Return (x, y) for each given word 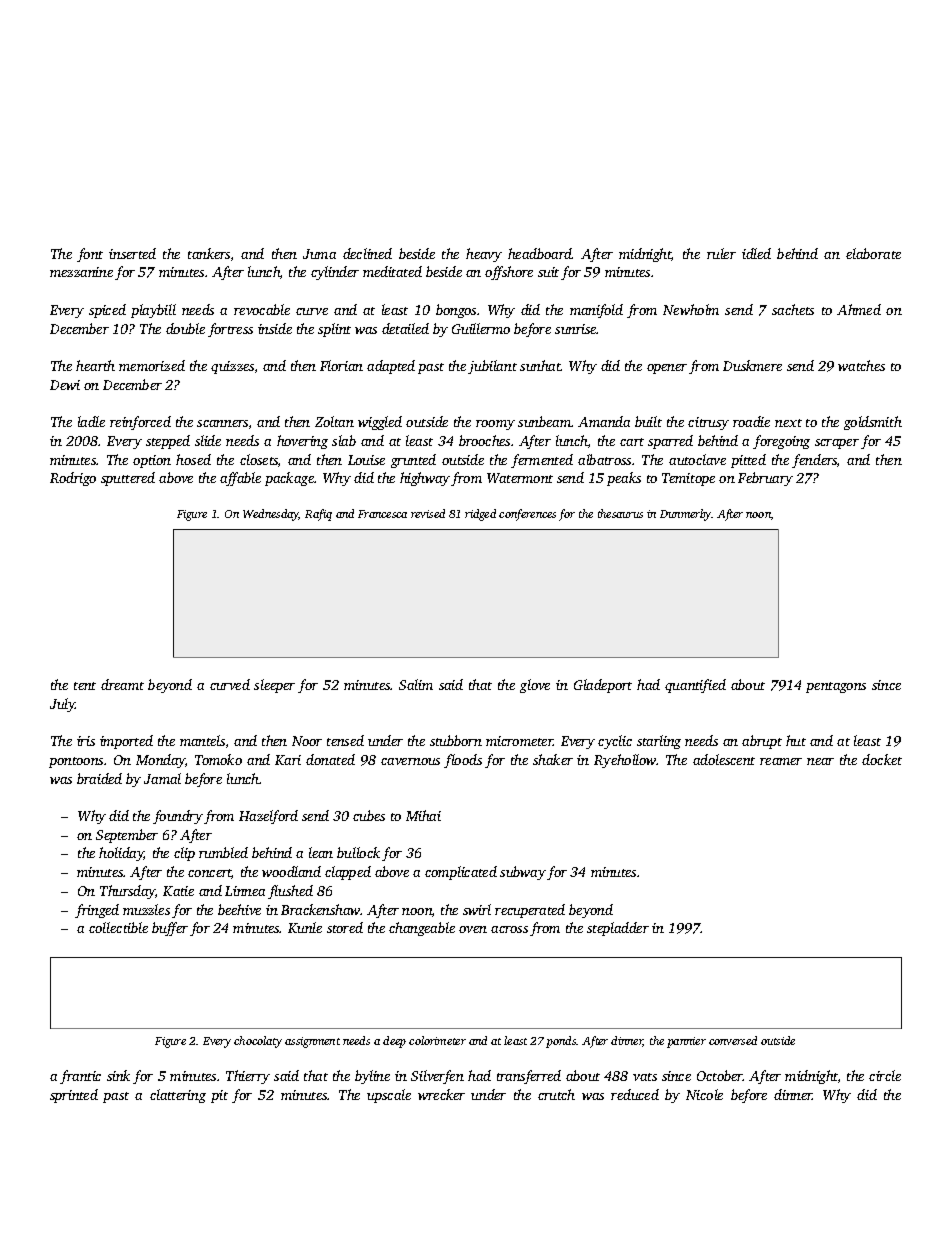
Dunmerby (686, 515)
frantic (80, 1077)
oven (473, 929)
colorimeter (437, 1040)
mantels (202, 740)
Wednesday (271, 515)
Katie (178, 891)
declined (367, 253)
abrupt (762, 742)
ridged (480, 515)
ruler (721, 253)
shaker (553, 759)
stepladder (618, 929)
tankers (209, 253)
